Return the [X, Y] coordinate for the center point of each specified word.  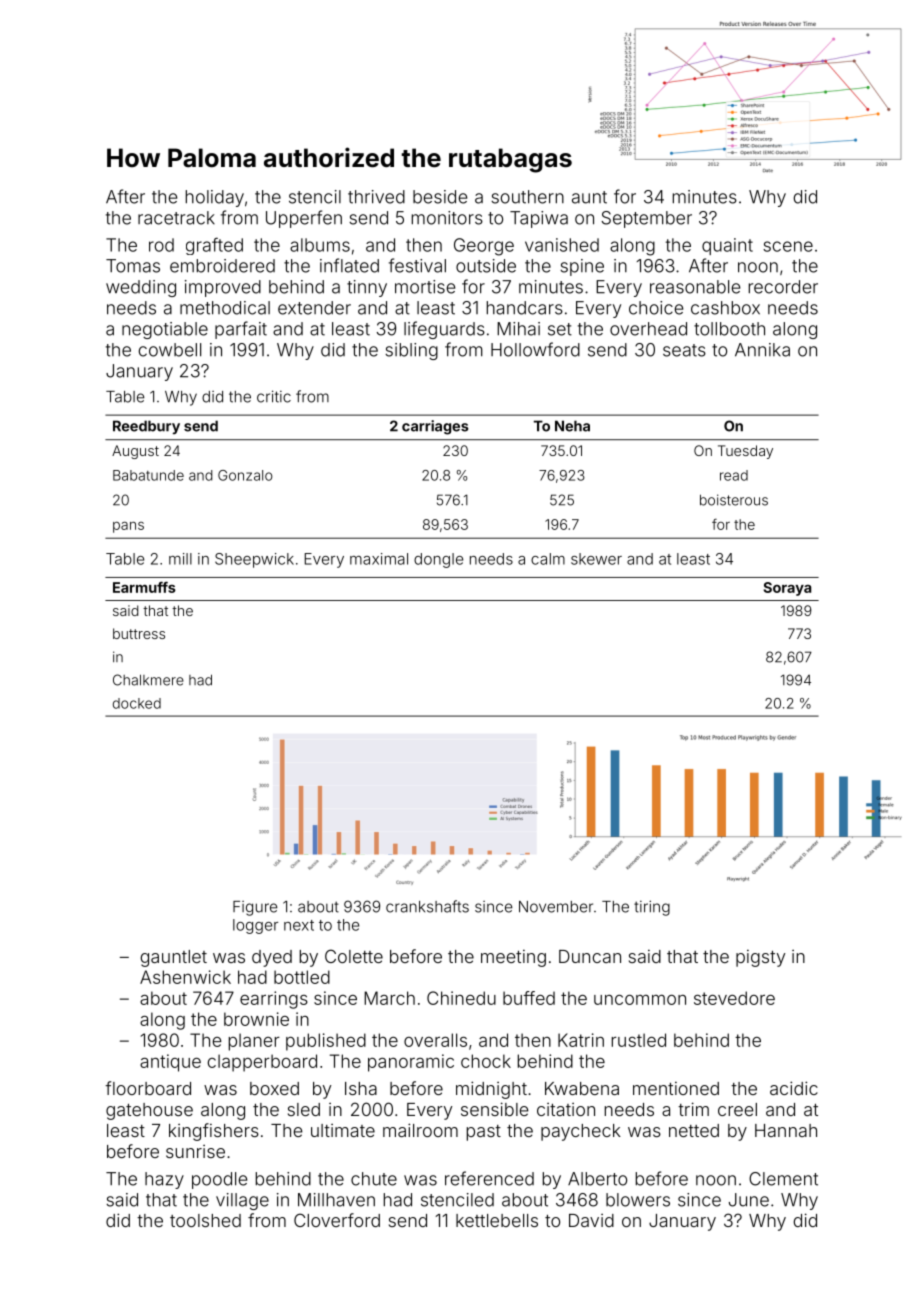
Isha [361, 1088]
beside [440, 197]
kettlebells [497, 1220]
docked [137, 703]
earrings [274, 1000]
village [242, 1201]
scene [788, 246]
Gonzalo [245, 475]
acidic [794, 1088]
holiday [215, 198]
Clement [783, 1179]
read [734, 475]
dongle [438, 560]
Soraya [787, 589]
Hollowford [535, 349]
